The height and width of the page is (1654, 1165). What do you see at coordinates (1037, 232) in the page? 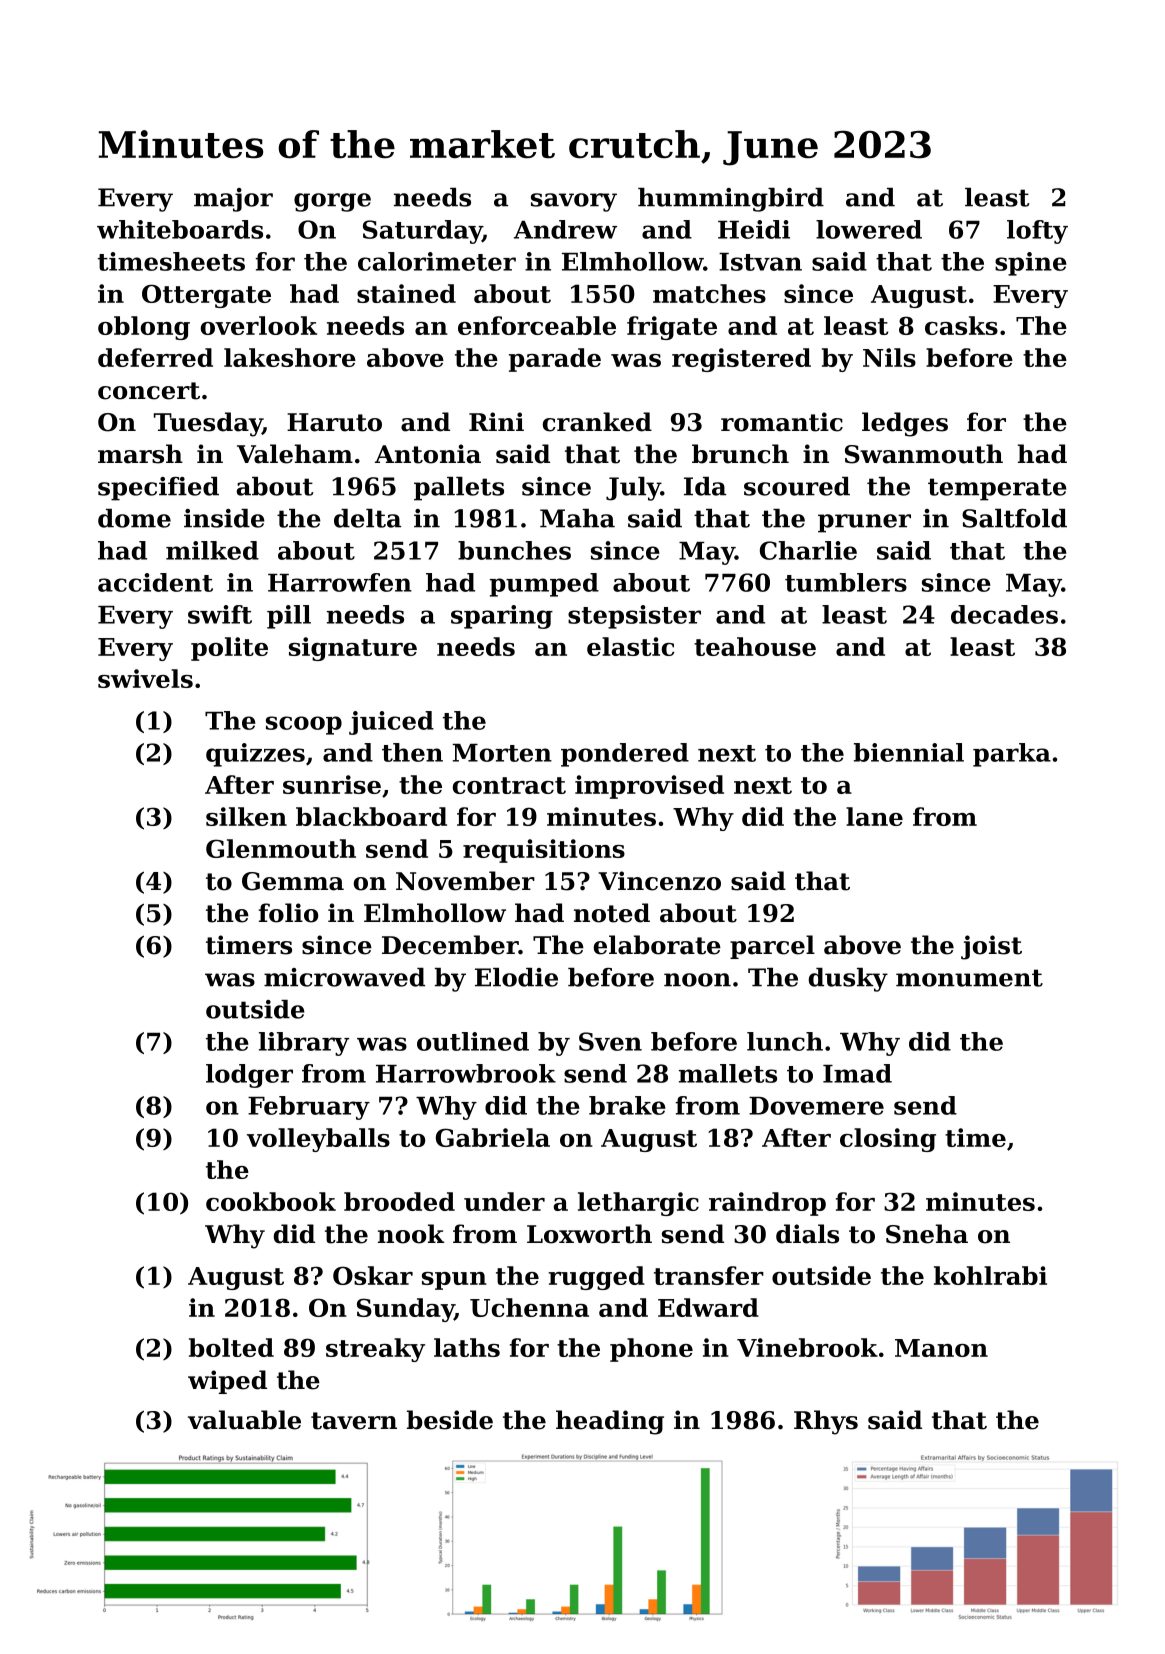
I see `lofty` at bounding box center [1037, 232].
